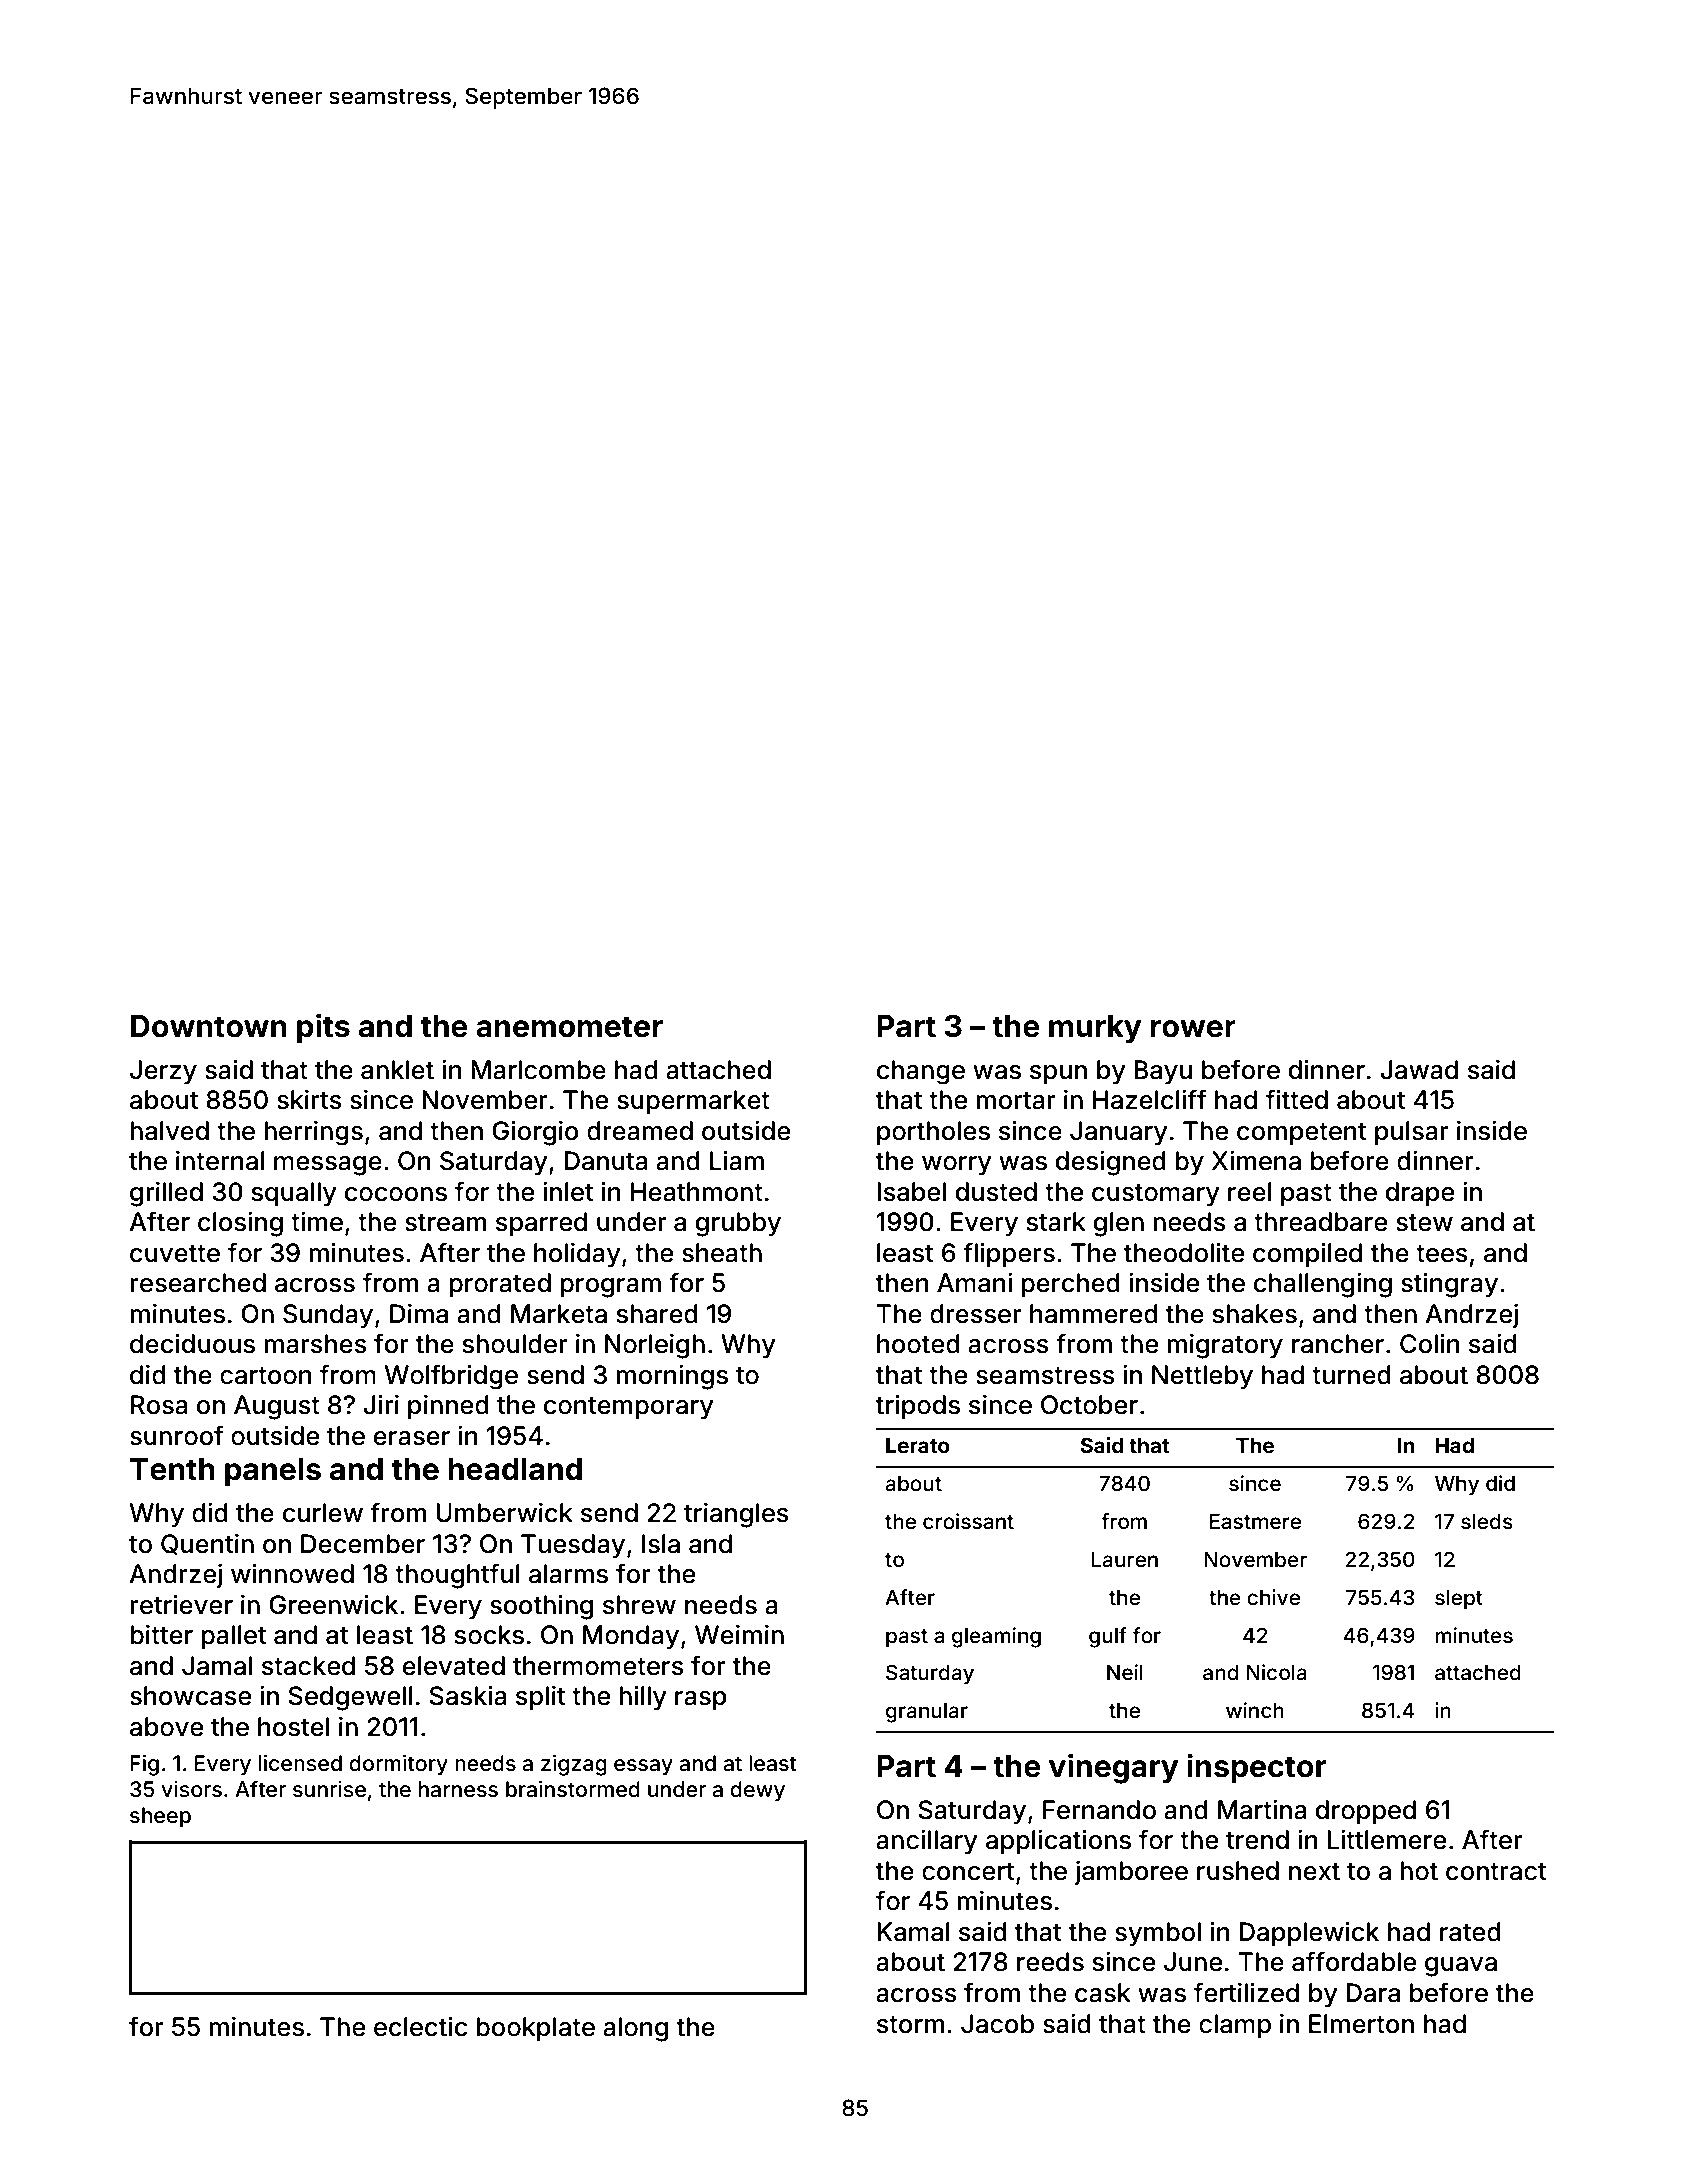 This document has height=2178, width=1683. Describe the element at coordinates (420, 2027) in the document. I see `eclectic` at that location.
